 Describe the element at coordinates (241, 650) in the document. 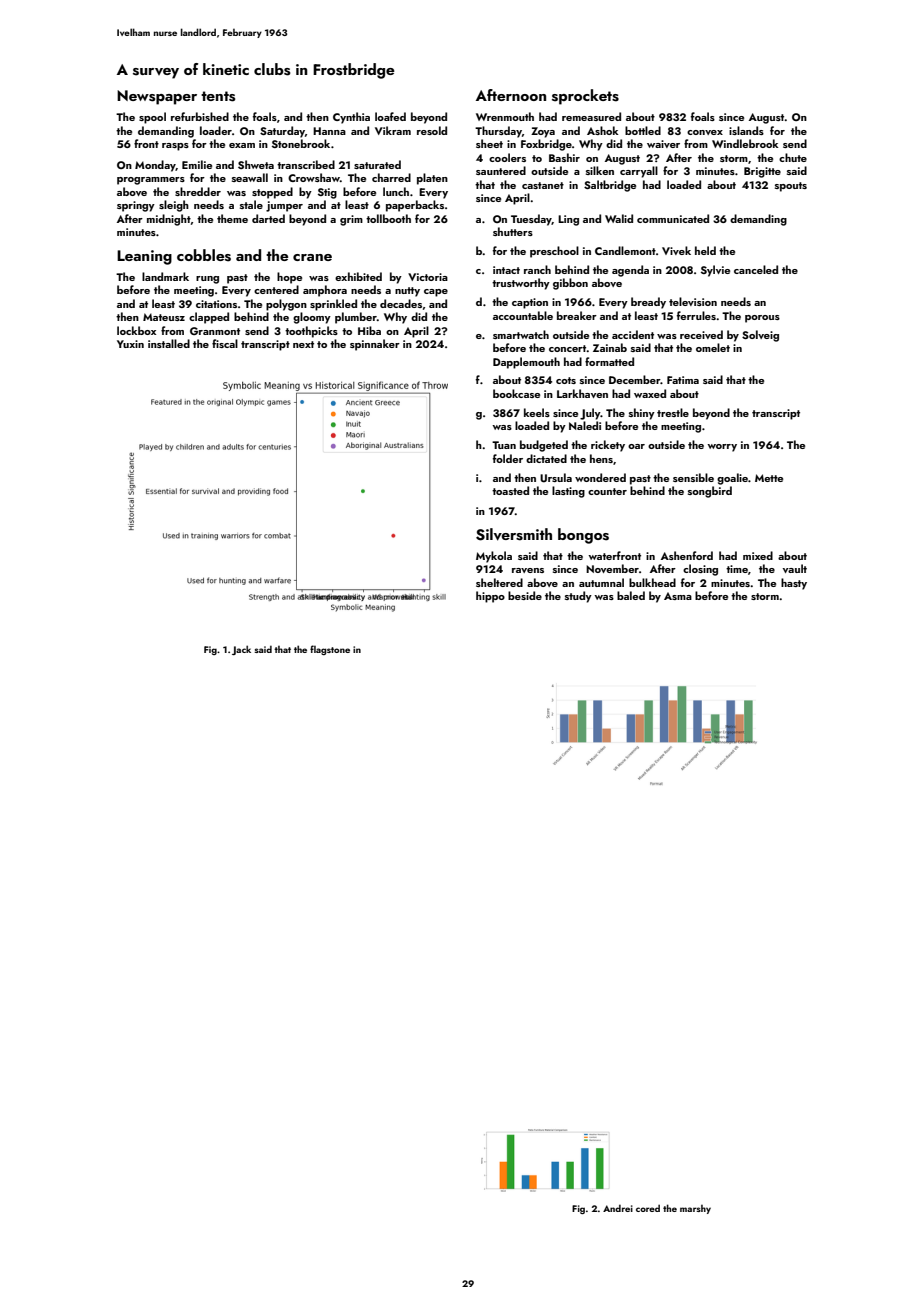

I see `Jack` at that location.
